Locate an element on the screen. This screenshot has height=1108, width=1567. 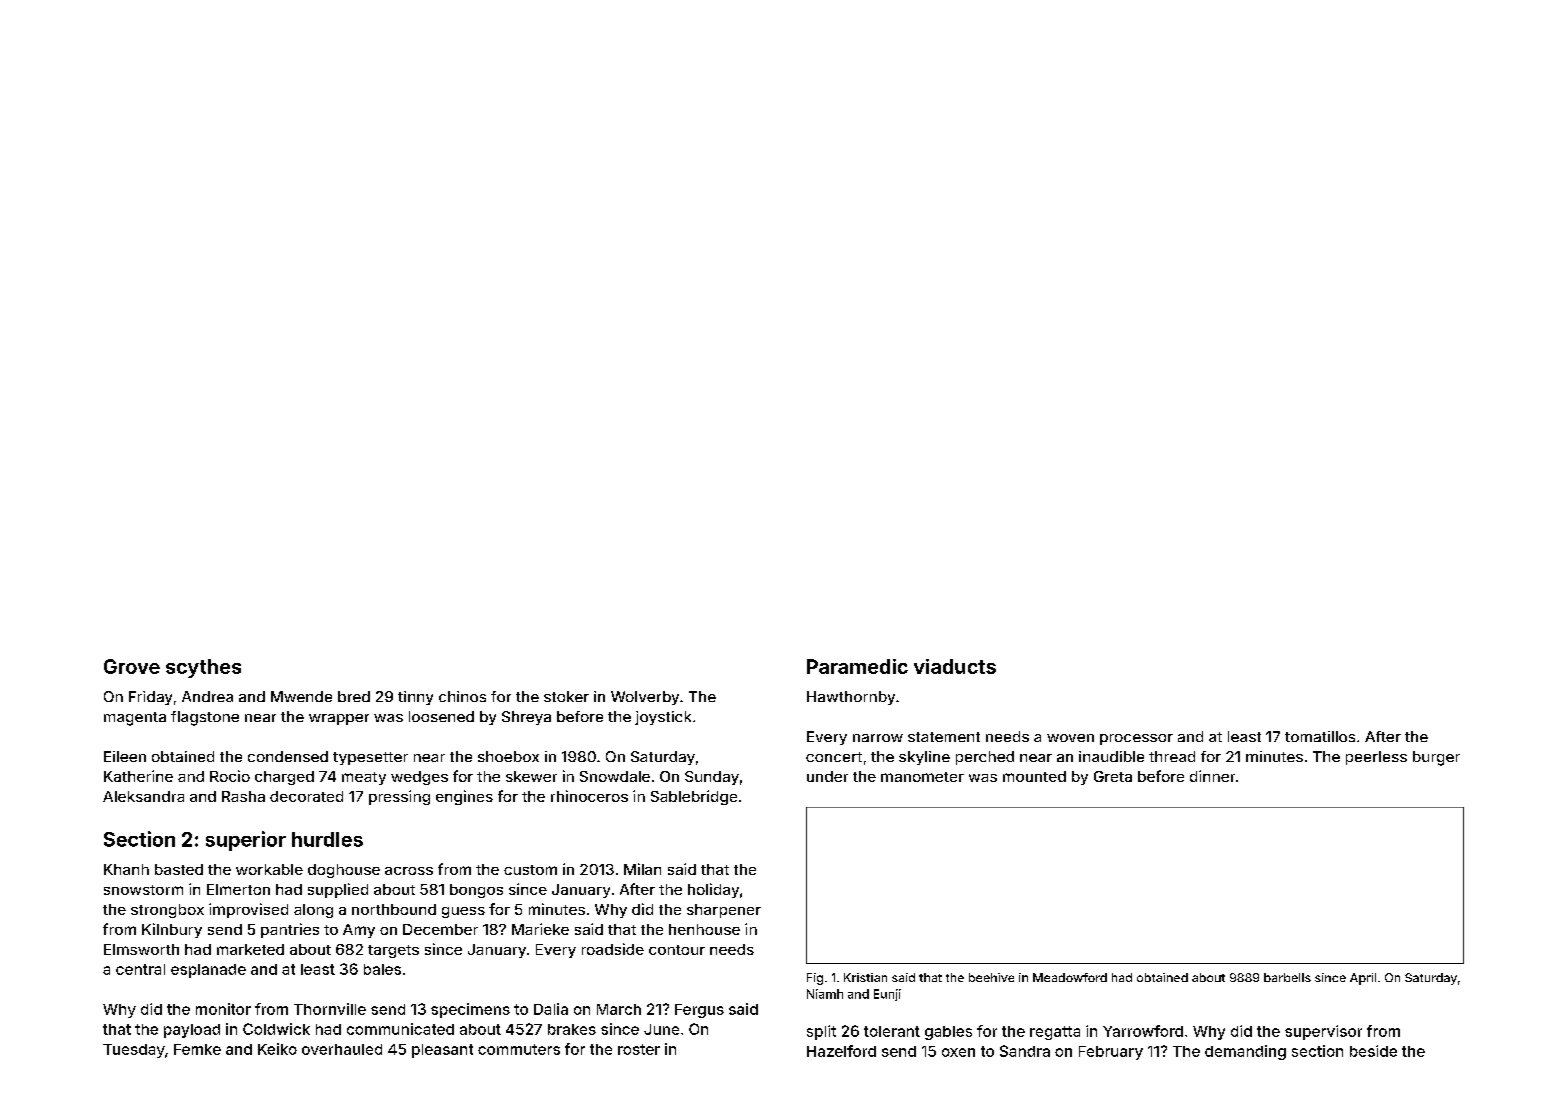
burger is located at coordinates (1436, 758).
